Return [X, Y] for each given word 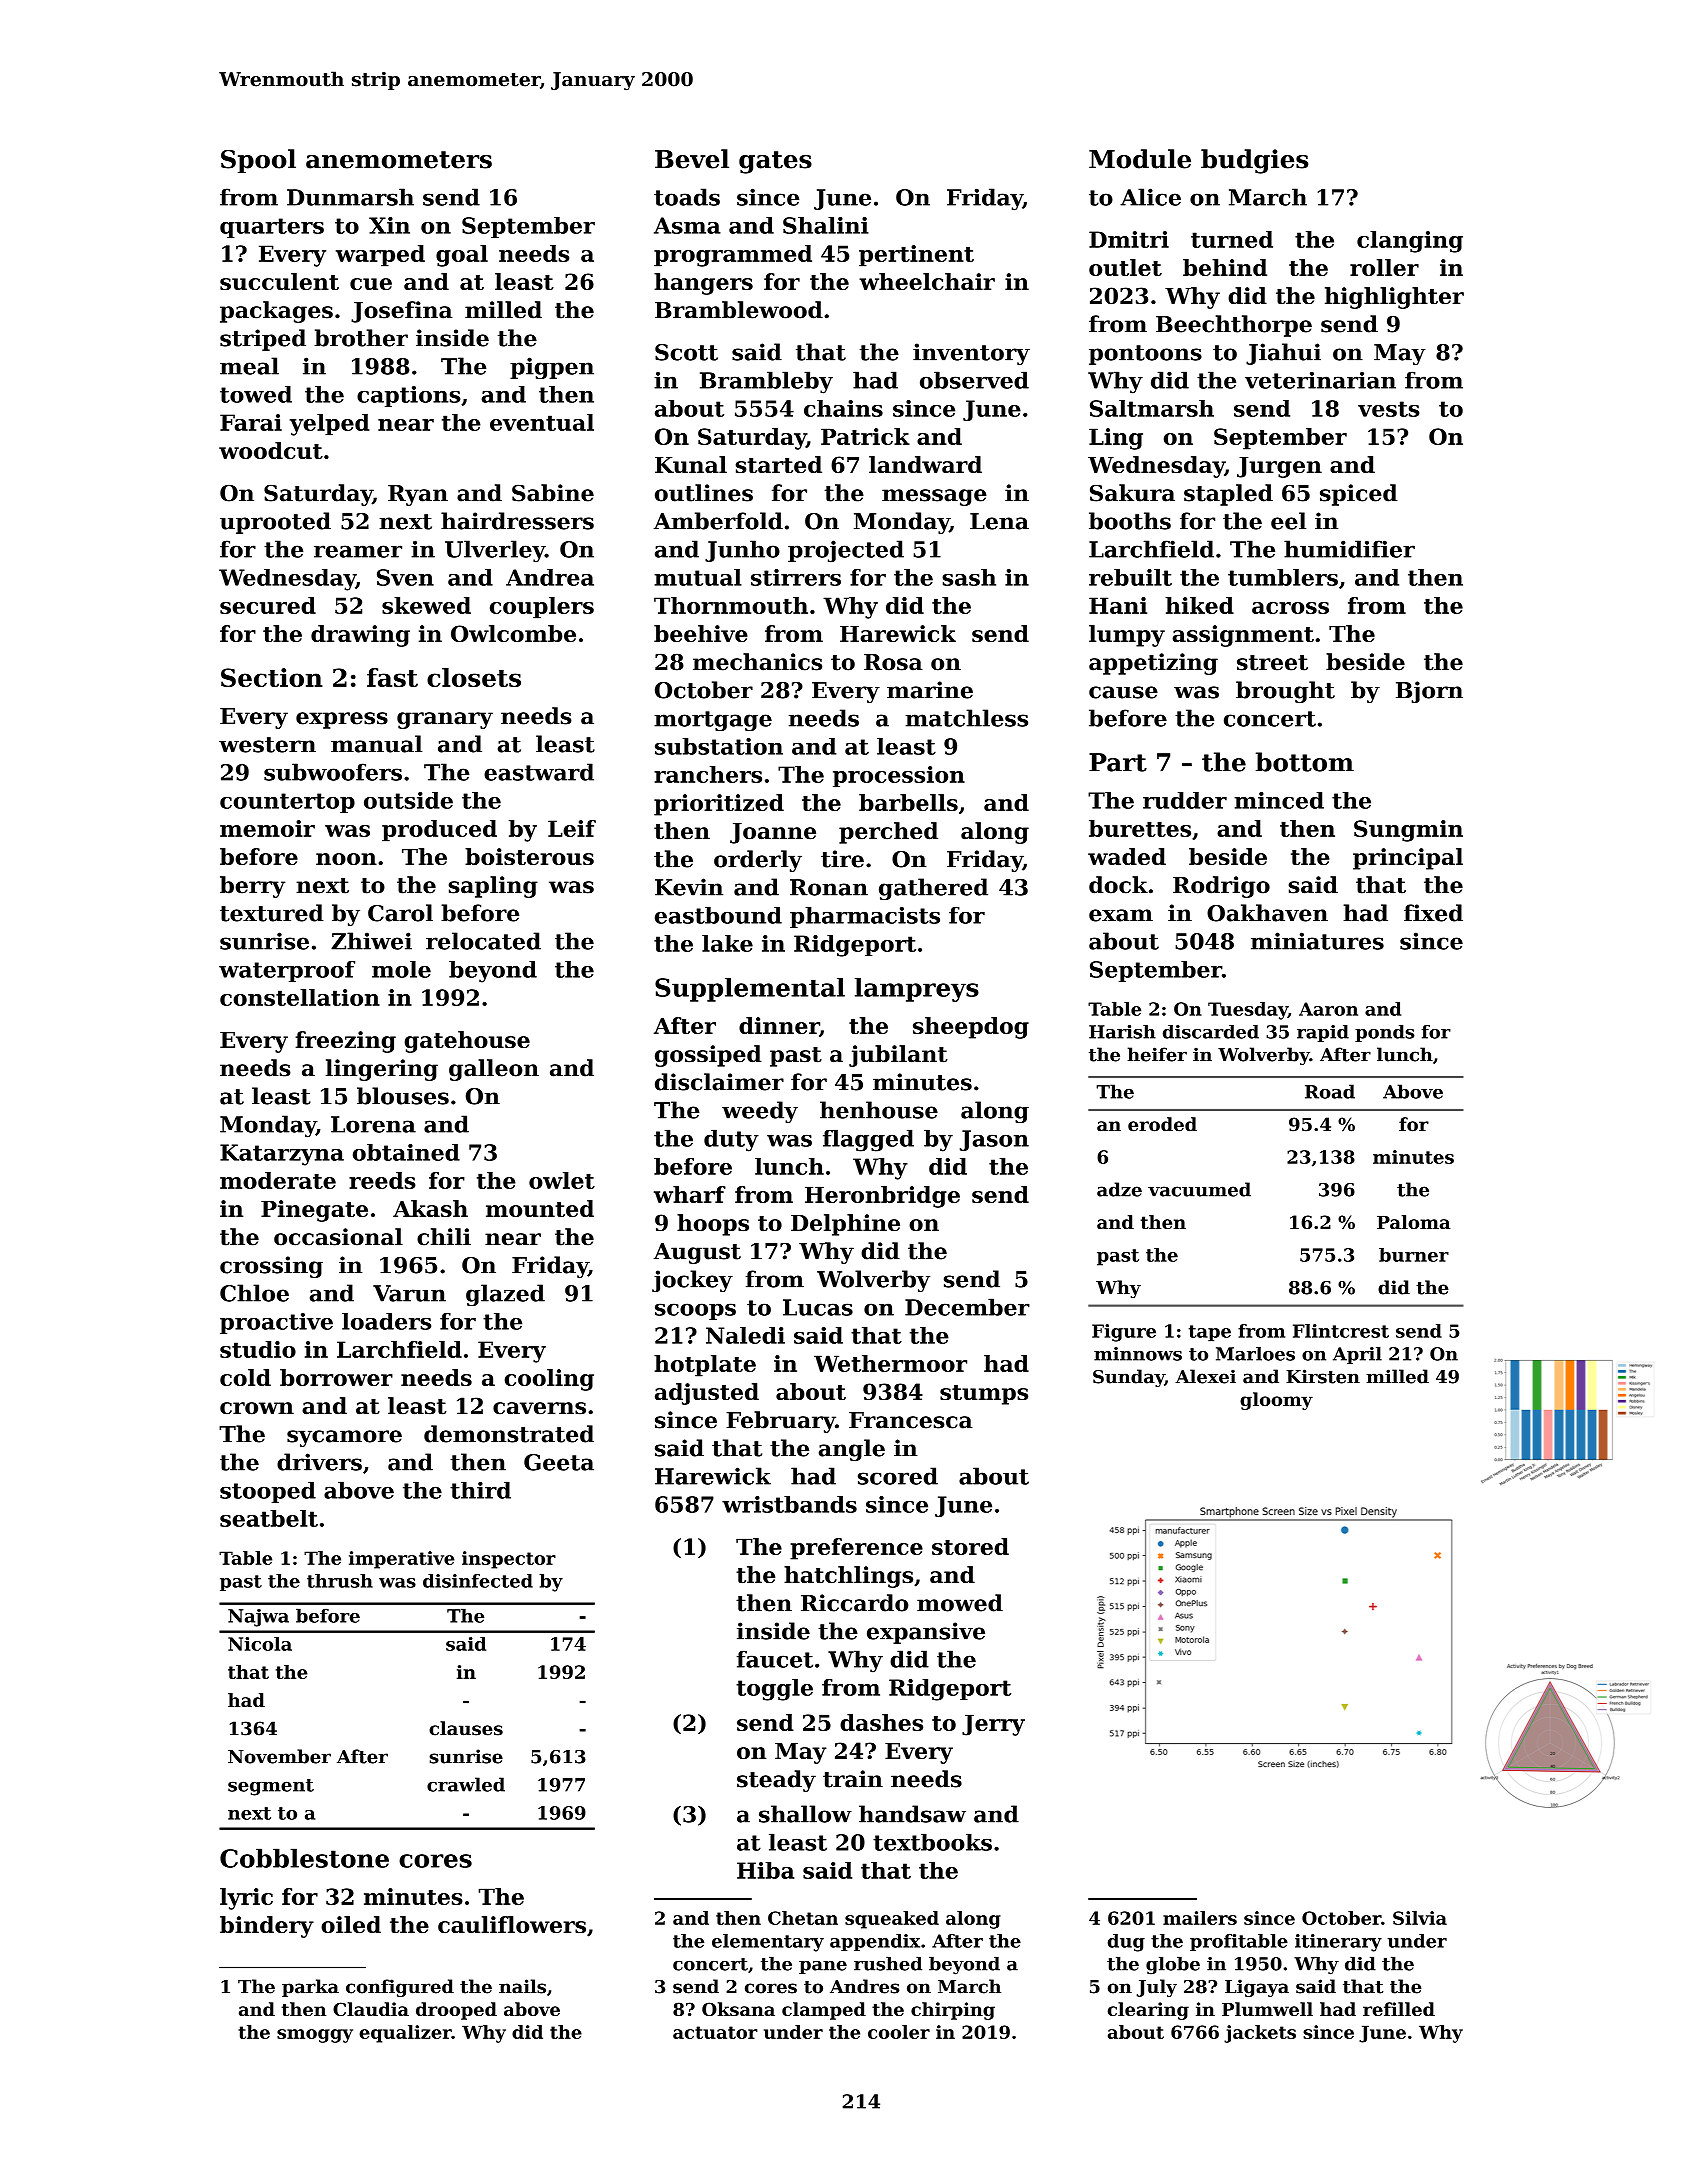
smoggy [315, 2036]
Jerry [993, 1725]
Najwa [258, 1618]
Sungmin [1408, 831]
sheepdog [971, 1028]
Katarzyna [282, 1155]
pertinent [916, 256]
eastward [539, 772]
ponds [1385, 1033]
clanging [1410, 242]
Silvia [1420, 1918]
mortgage [713, 721]
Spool [258, 161]
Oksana [738, 2009]
